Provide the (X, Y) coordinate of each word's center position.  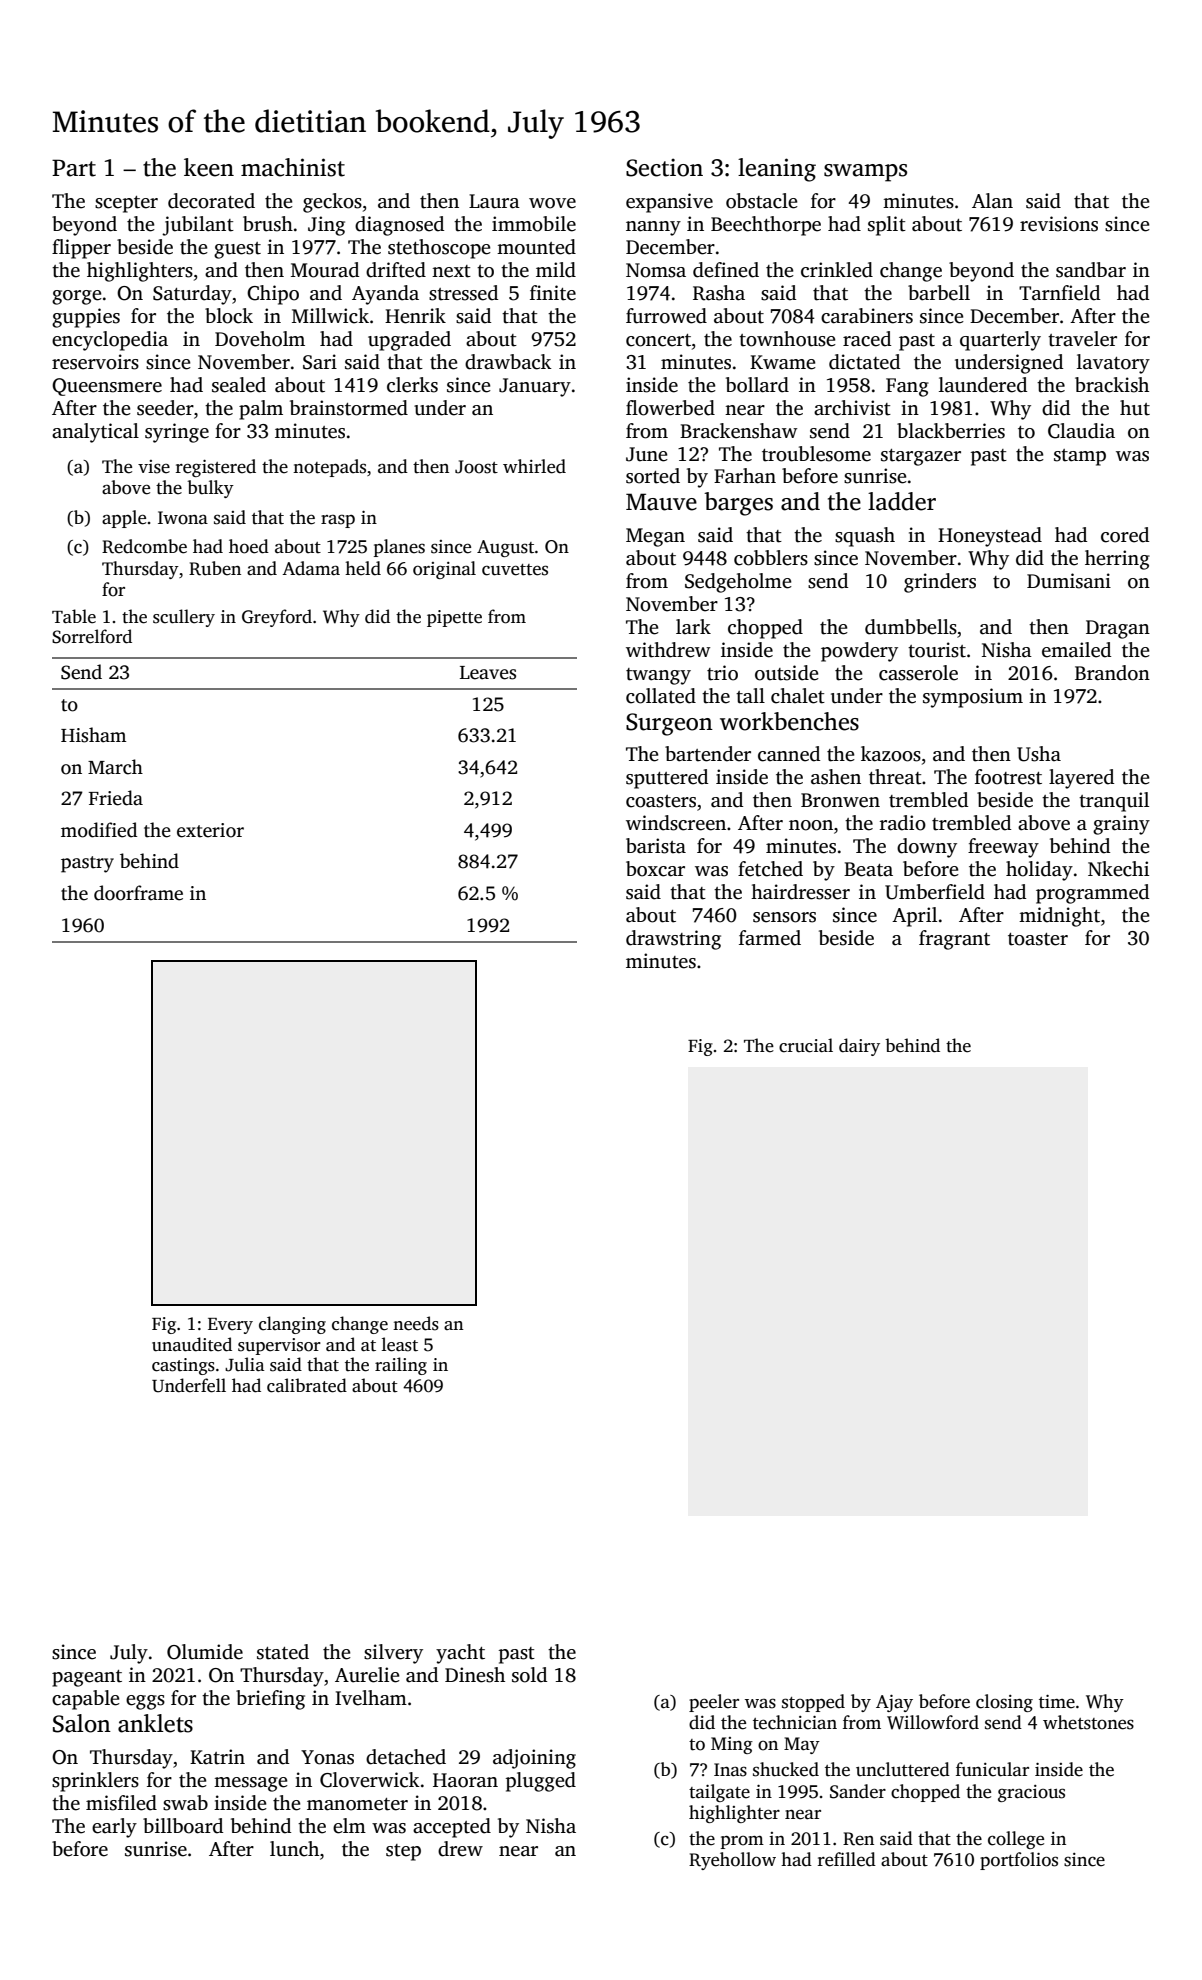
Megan (655, 537)
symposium (973, 698)
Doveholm (260, 339)
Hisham (93, 735)
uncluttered (903, 1769)
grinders (940, 583)
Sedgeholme (738, 583)
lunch (294, 1849)
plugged (541, 1782)
